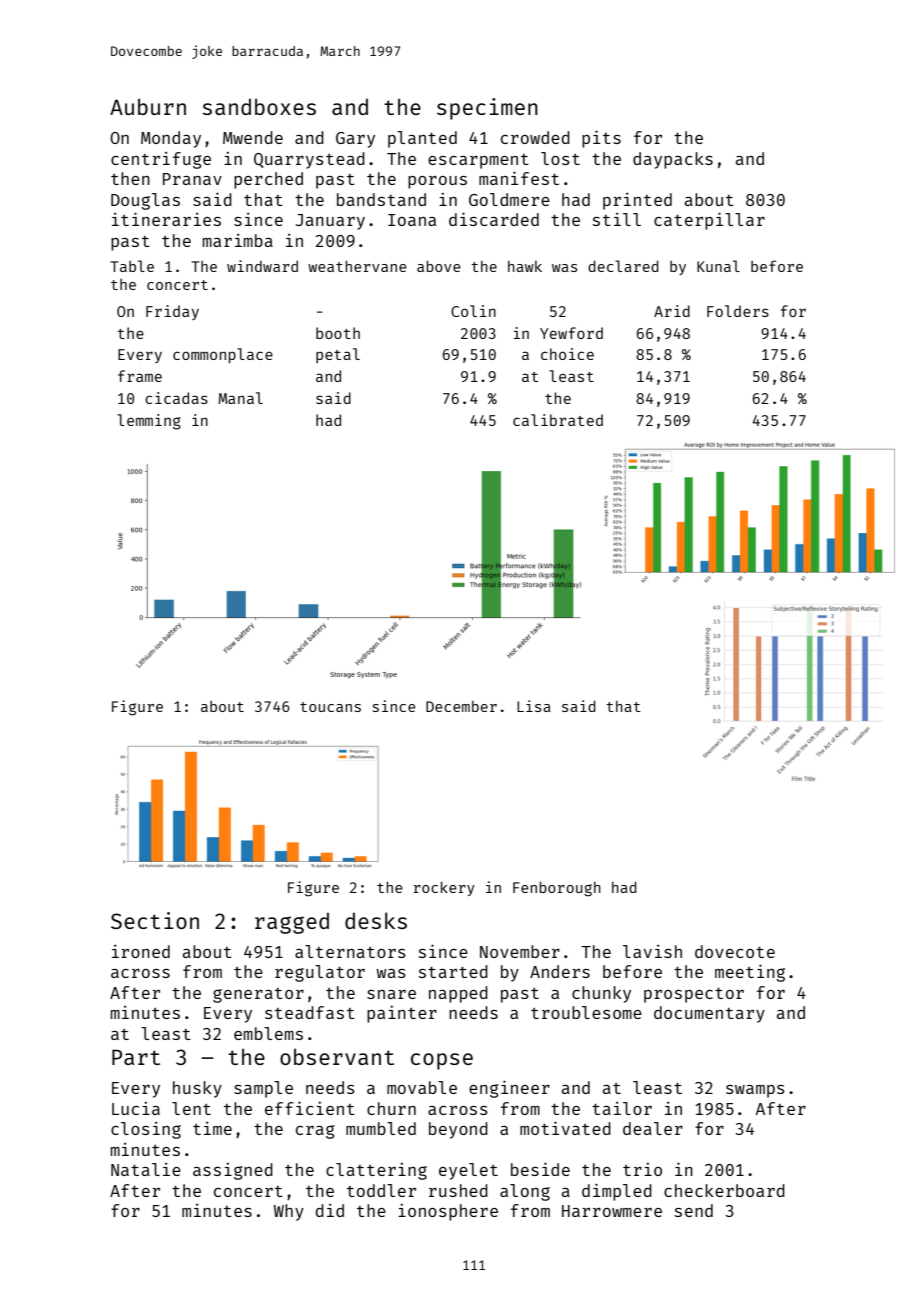  I want to click on ragged, so click(292, 923).
